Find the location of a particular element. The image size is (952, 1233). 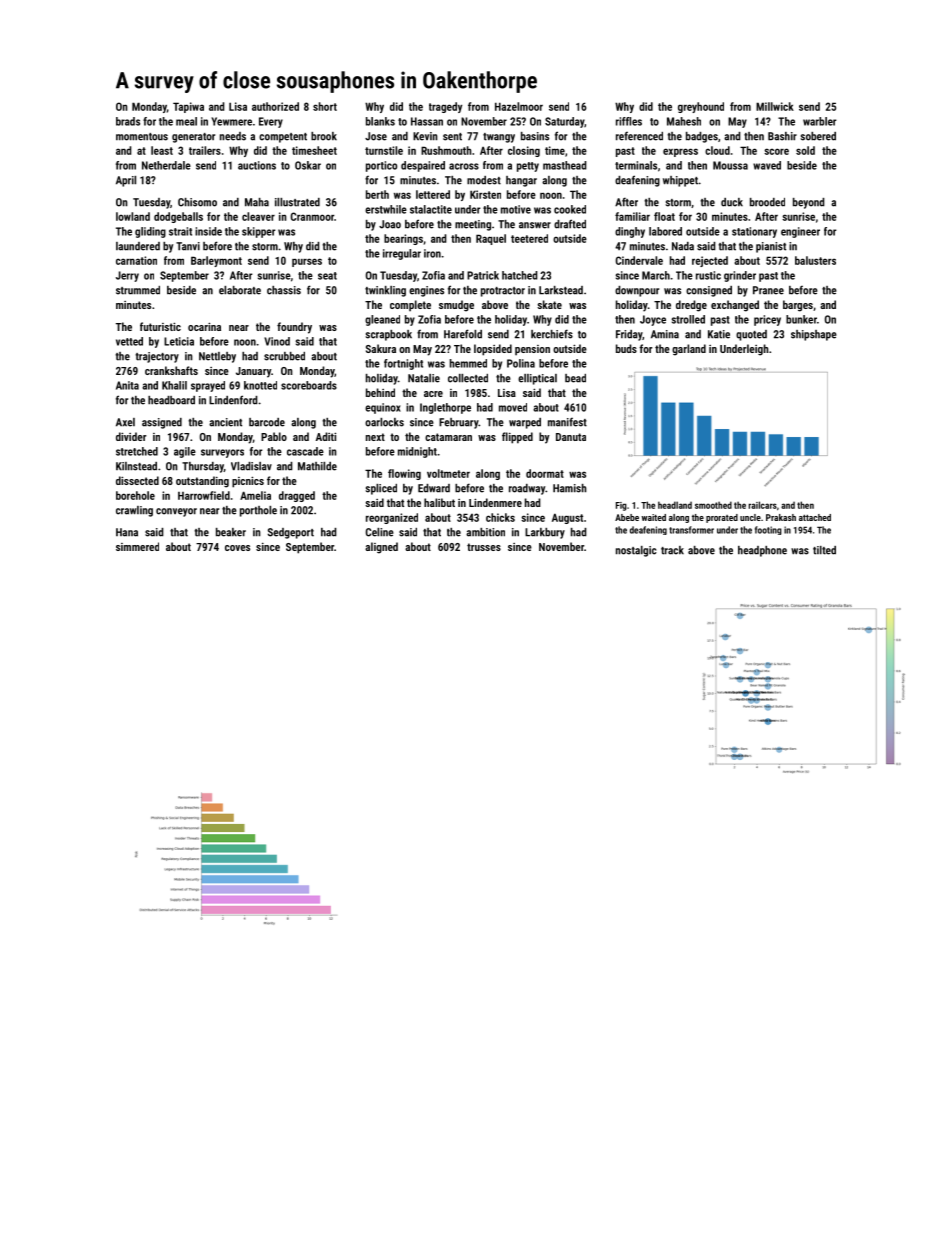

Lindenford is located at coordinates (233, 400).
